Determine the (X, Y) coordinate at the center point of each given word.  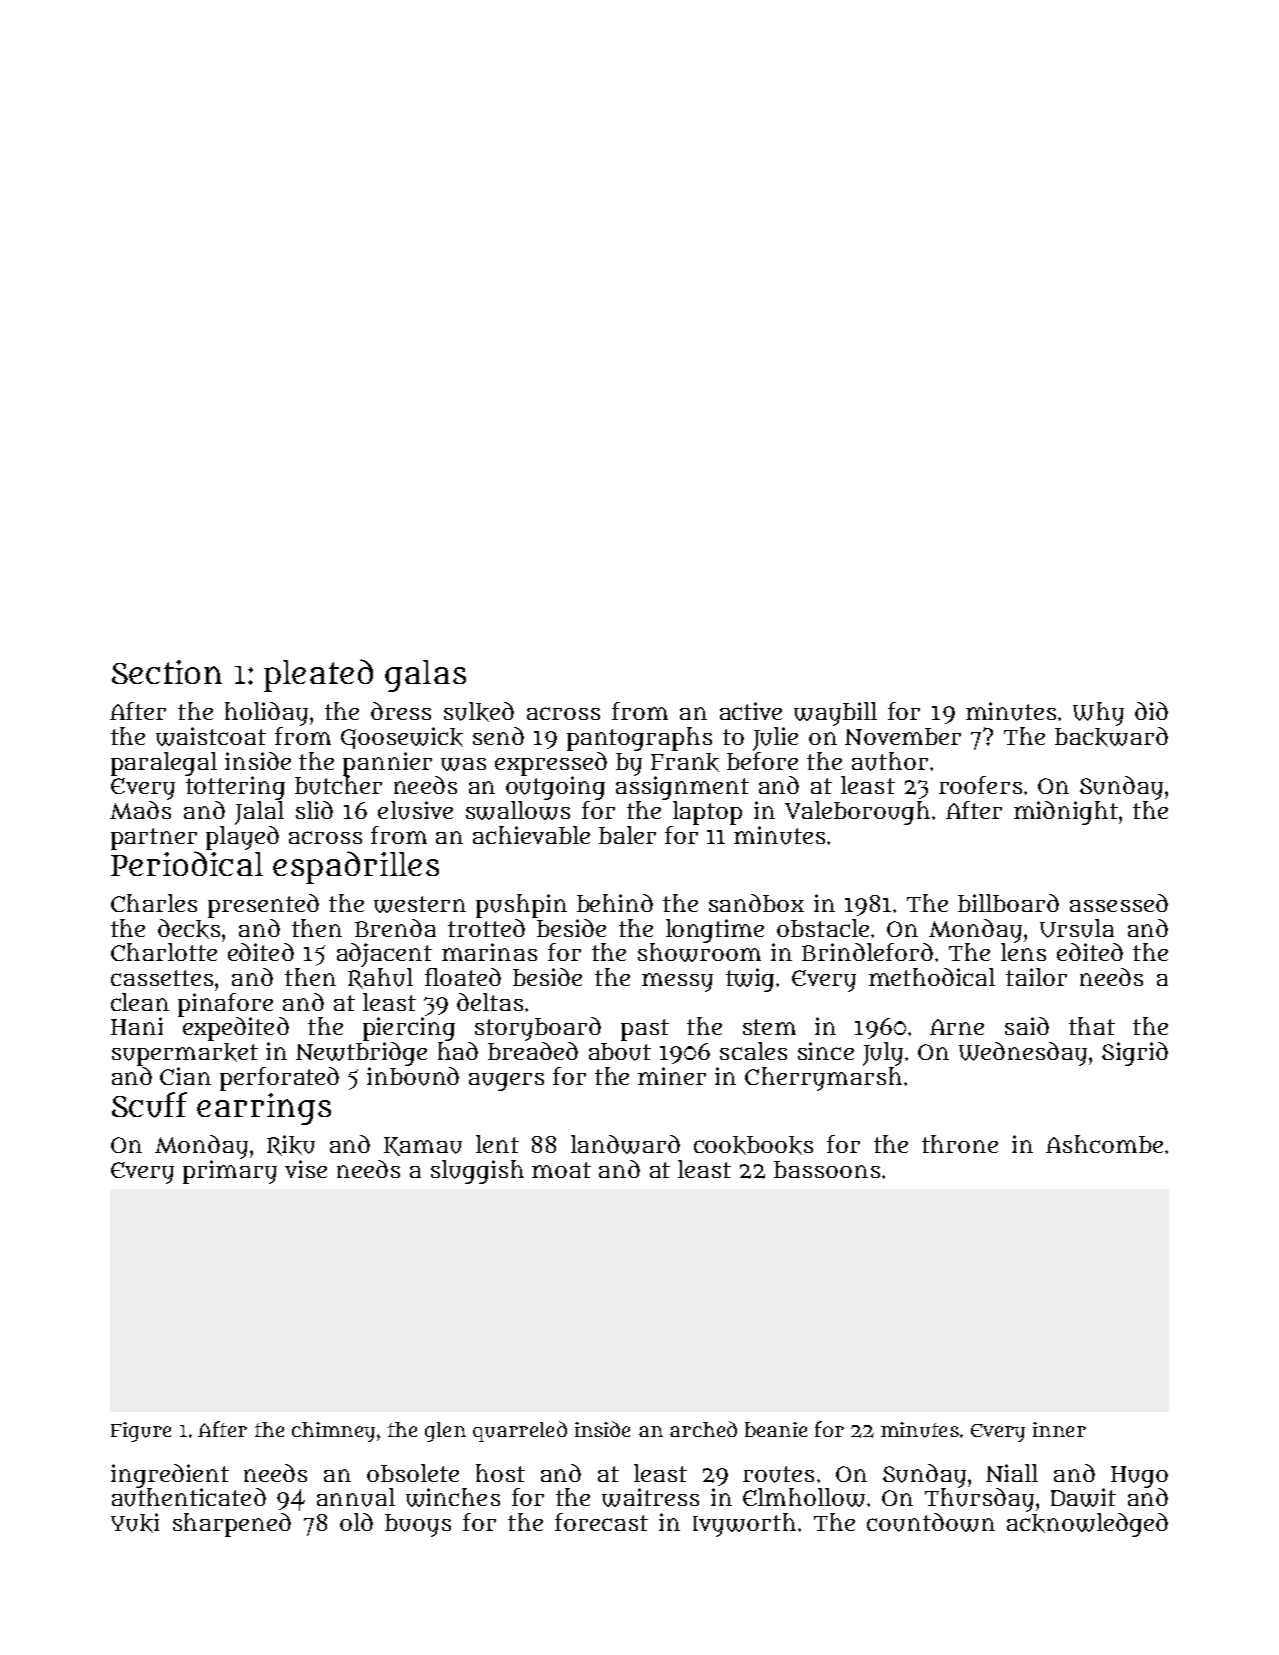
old (356, 1522)
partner (154, 839)
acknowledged (1087, 1525)
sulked (479, 712)
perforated (279, 1079)
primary (230, 1172)
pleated (318, 675)
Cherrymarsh (823, 1079)
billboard (1008, 903)
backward (1111, 737)
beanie (776, 1429)
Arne (957, 1027)
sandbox (756, 903)
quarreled (520, 1431)
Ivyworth (744, 1525)
